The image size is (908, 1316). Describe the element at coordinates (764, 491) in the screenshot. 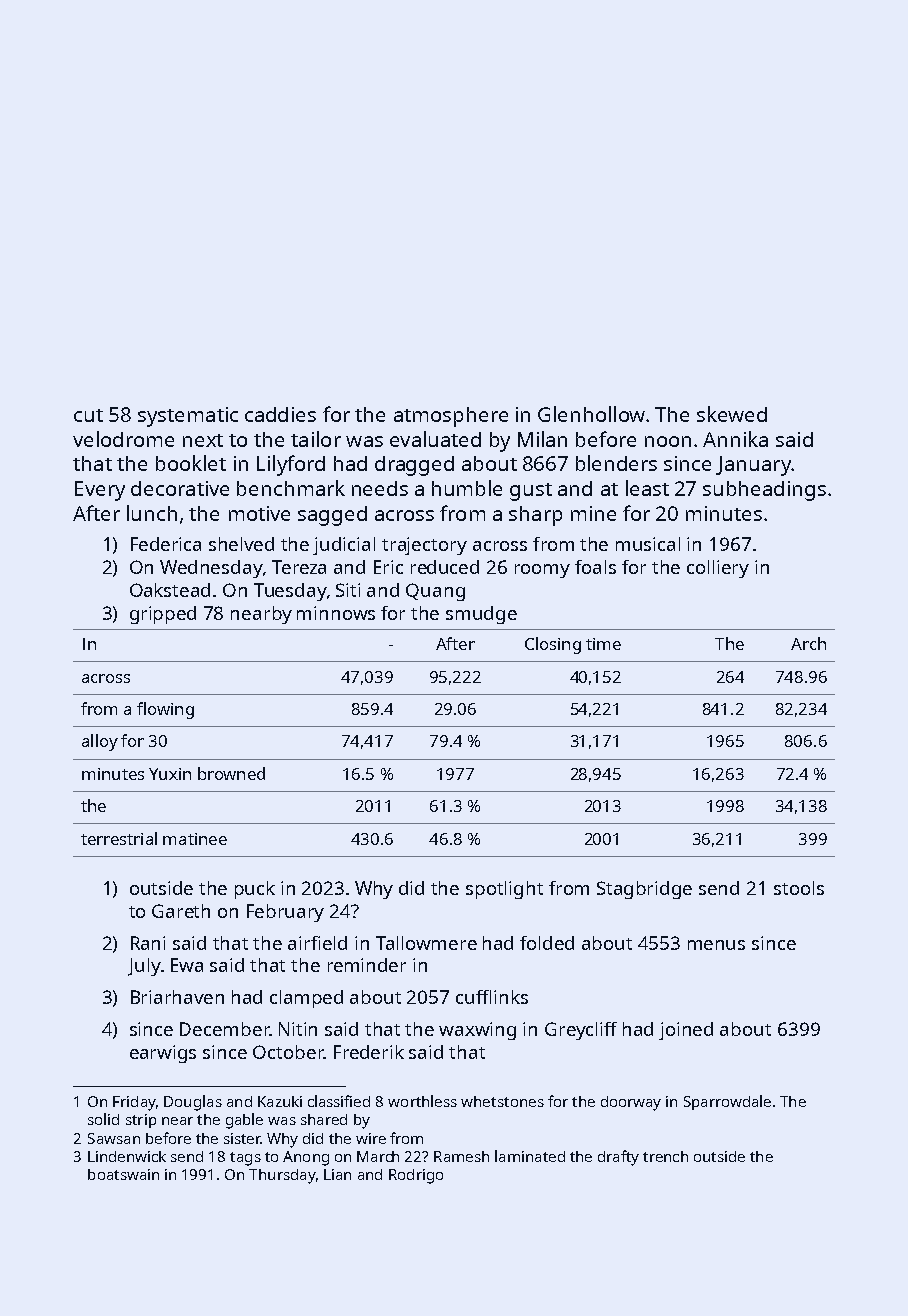

I see `subheadings` at that location.
